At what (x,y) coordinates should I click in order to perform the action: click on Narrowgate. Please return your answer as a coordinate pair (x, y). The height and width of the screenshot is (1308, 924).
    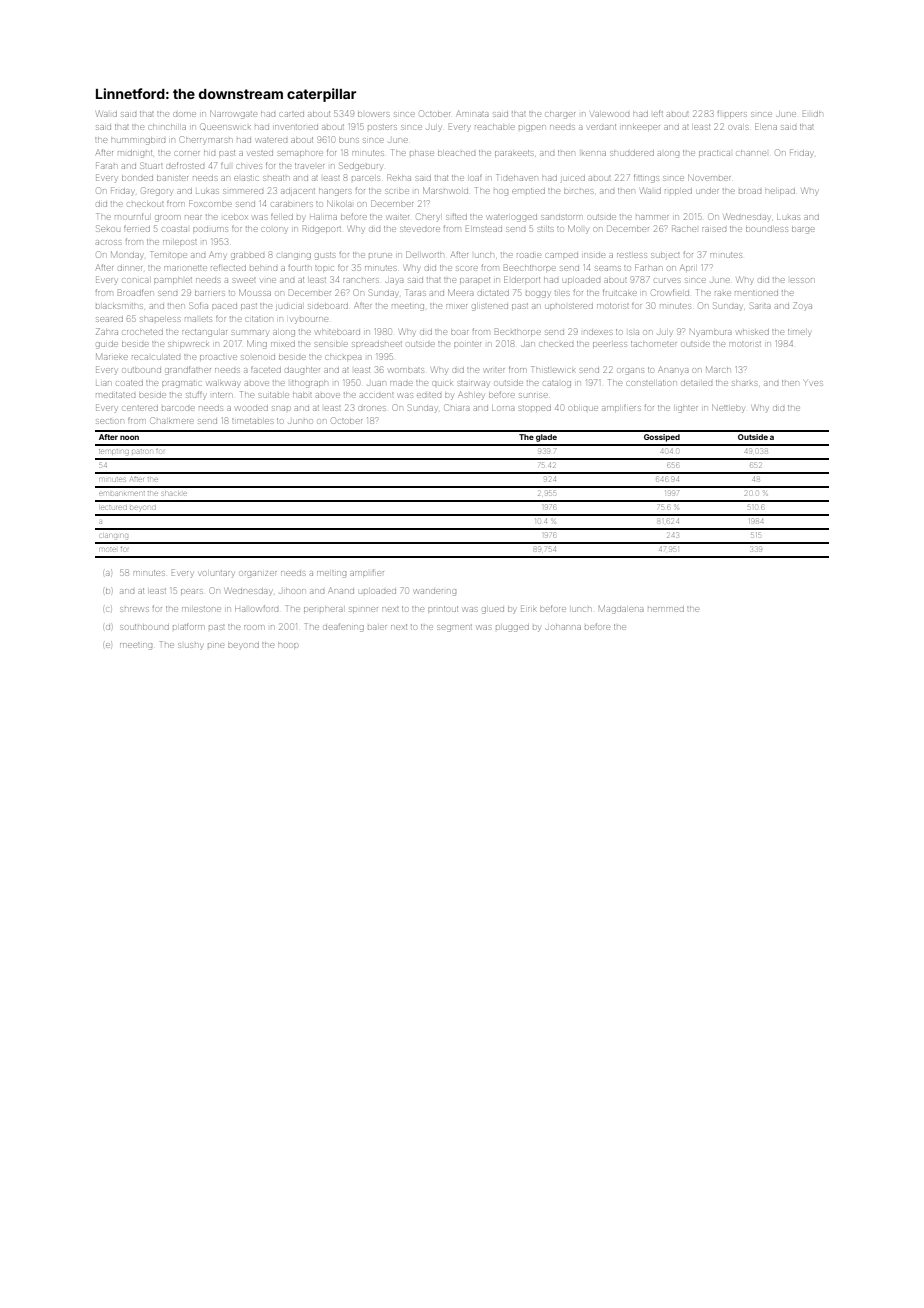
    Looking at the image, I should click on (233, 114).
